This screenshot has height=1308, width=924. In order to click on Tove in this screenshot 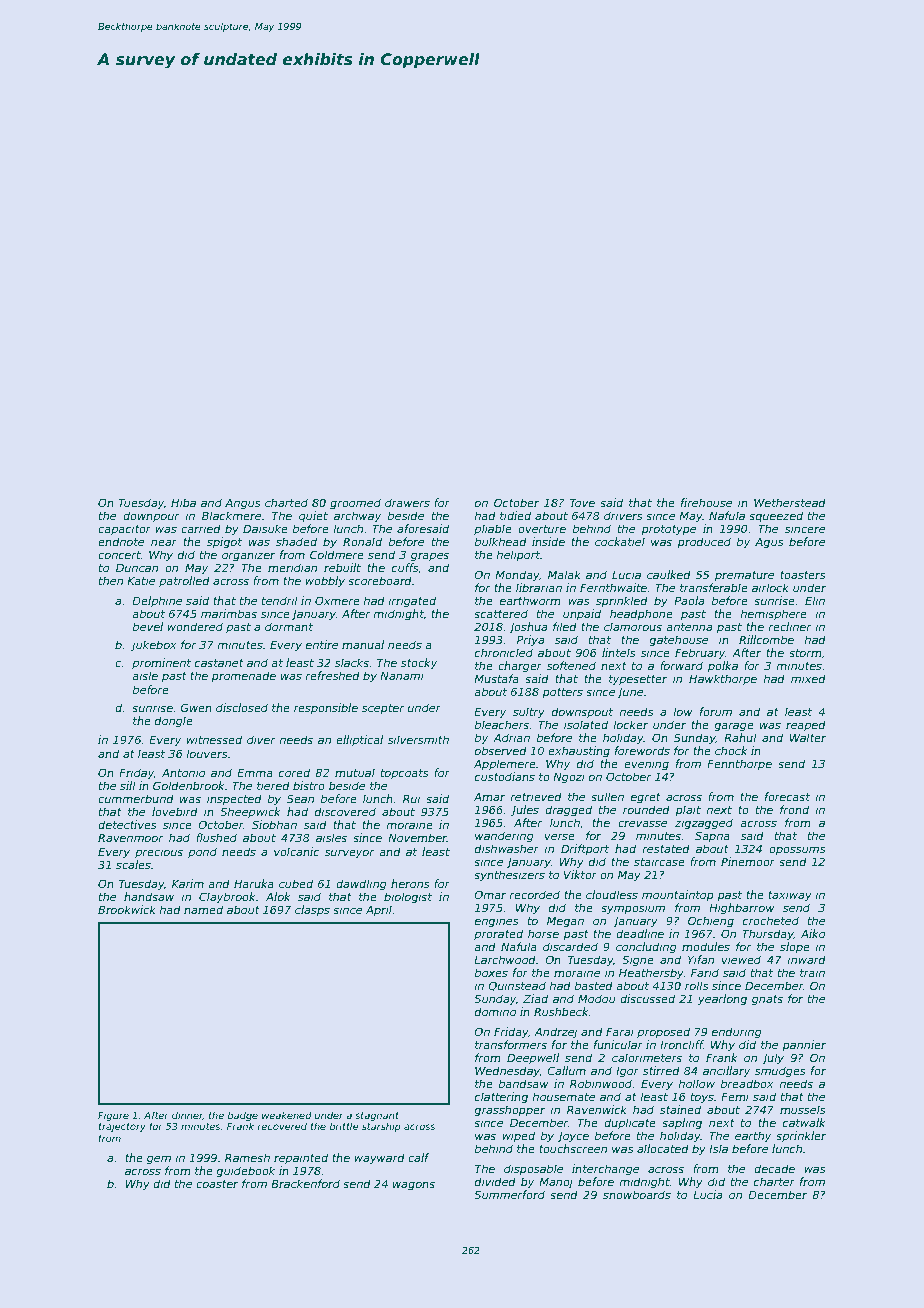, I will do `click(582, 502)`.
